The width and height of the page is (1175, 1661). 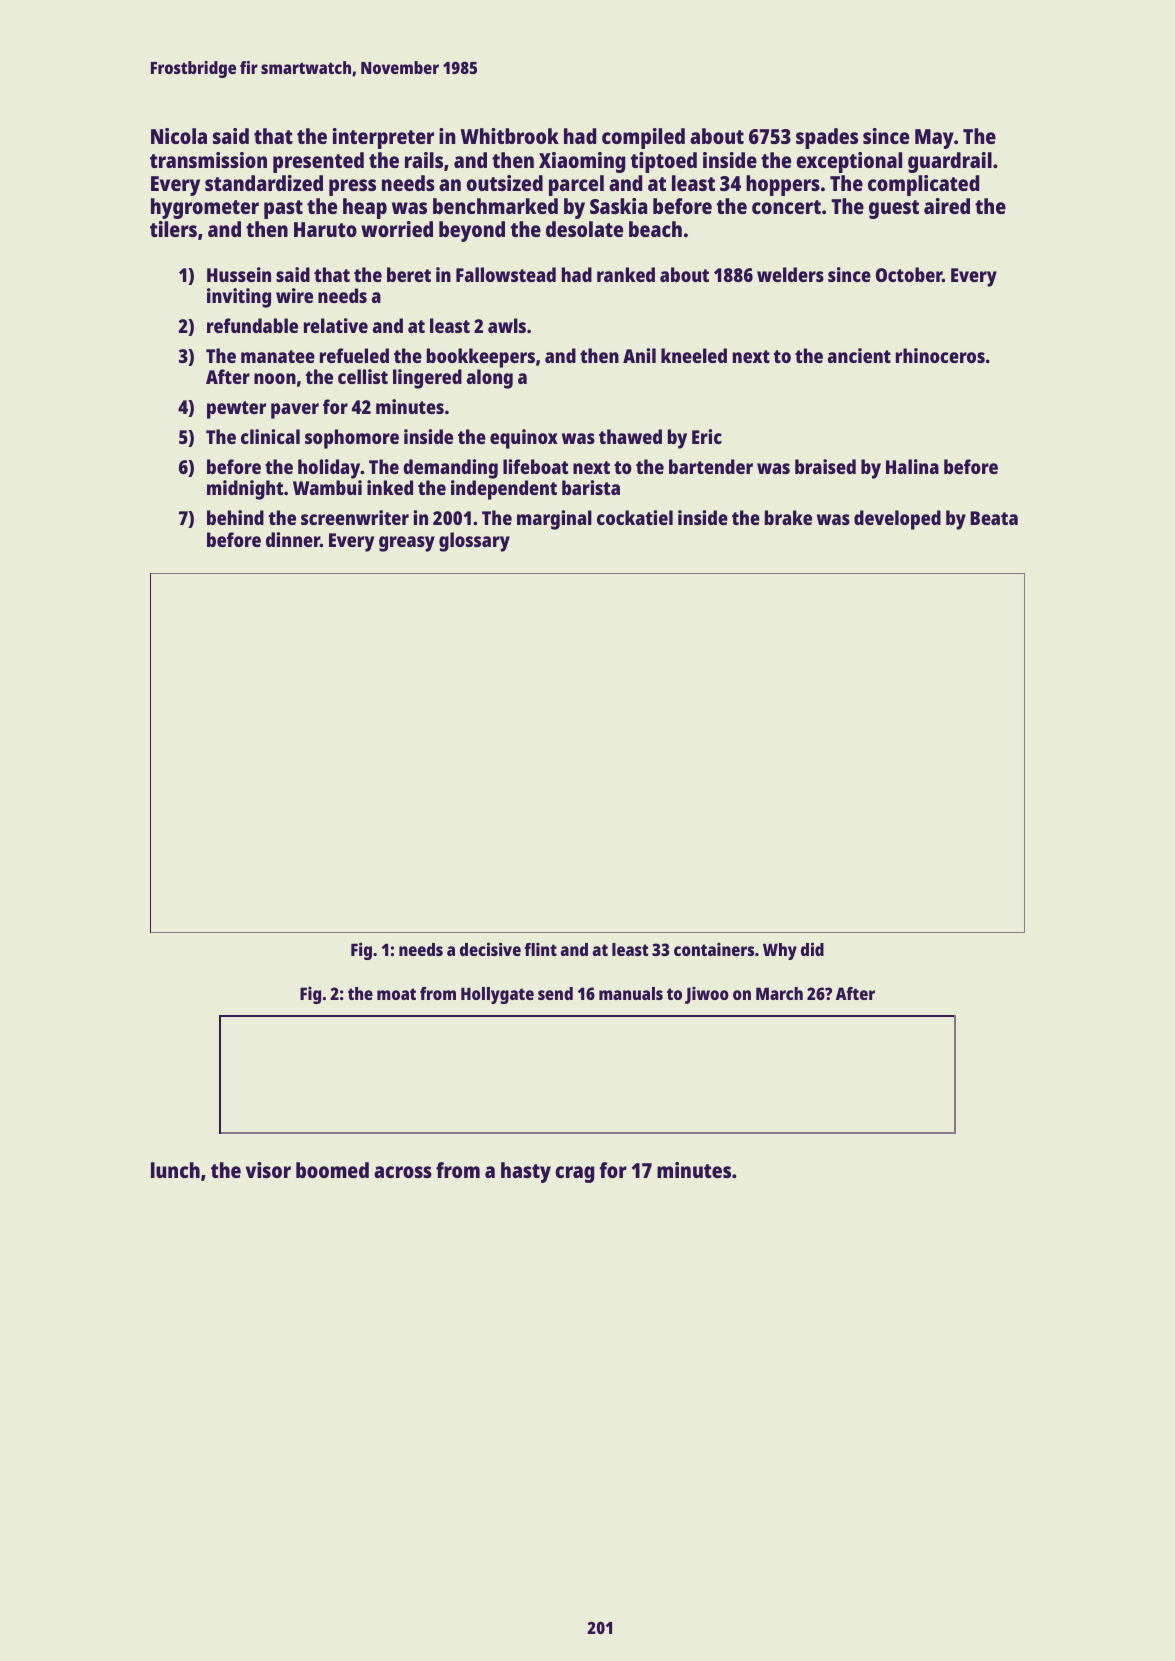 What do you see at coordinates (574, 1174) in the page?
I see `crag` at bounding box center [574, 1174].
